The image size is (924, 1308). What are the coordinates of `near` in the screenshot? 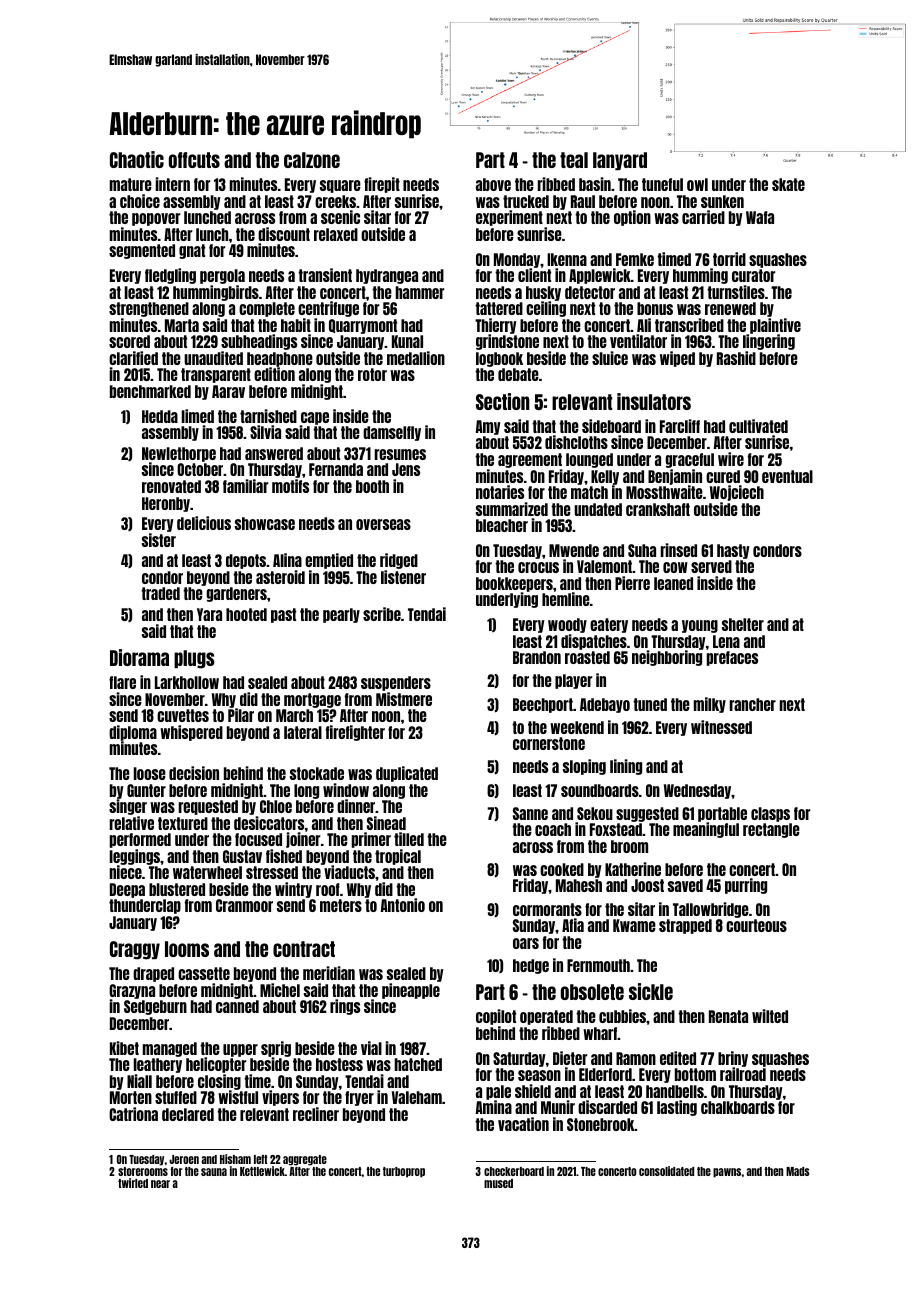 It's located at (160, 1184).
